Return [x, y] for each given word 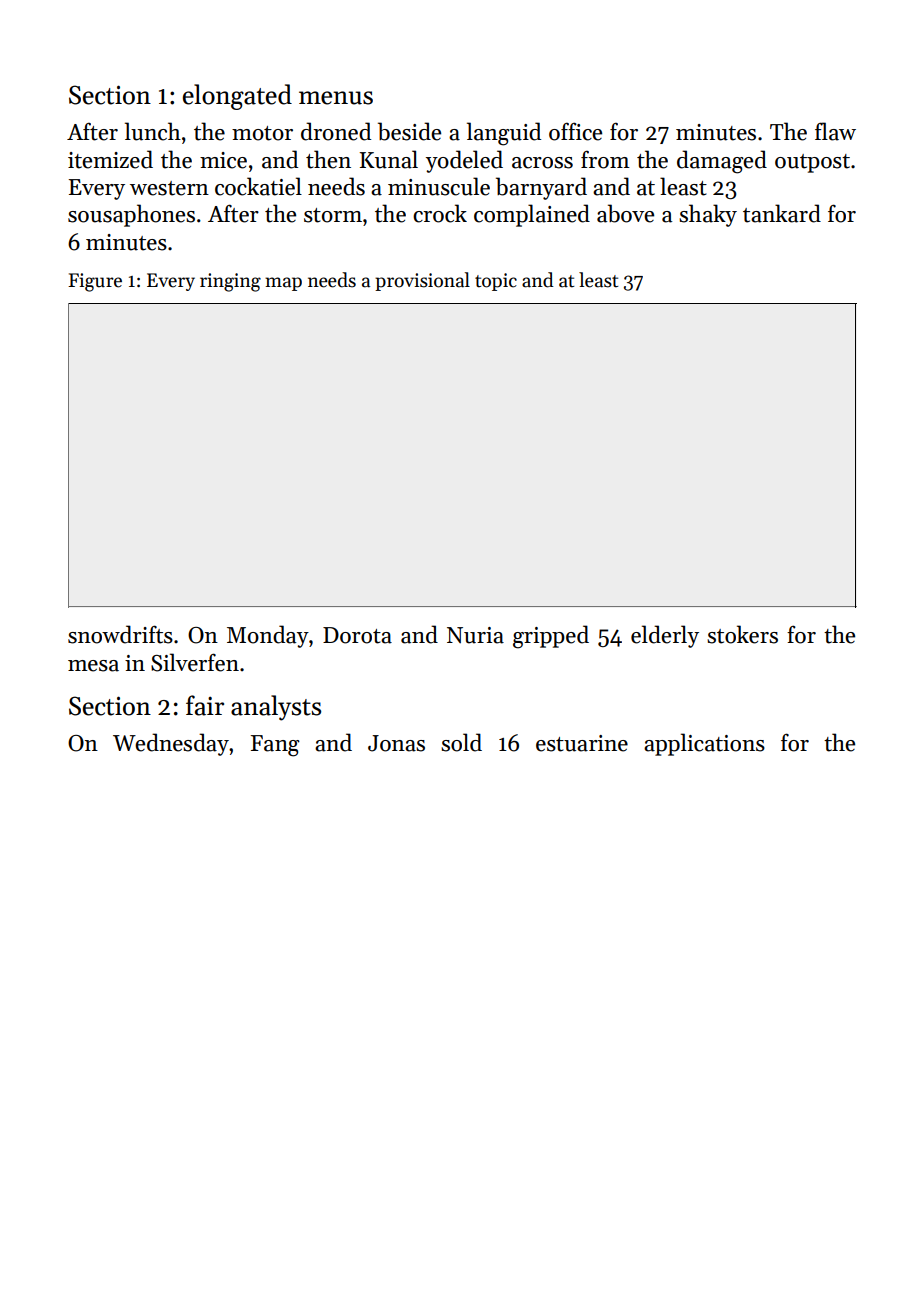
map [283, 284]
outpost [812, 163]
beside [409, 131]
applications [704, 744]
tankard [782, 213]
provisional [422, 281]
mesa [93, 666]
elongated [237, 97]
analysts [276, 708]
